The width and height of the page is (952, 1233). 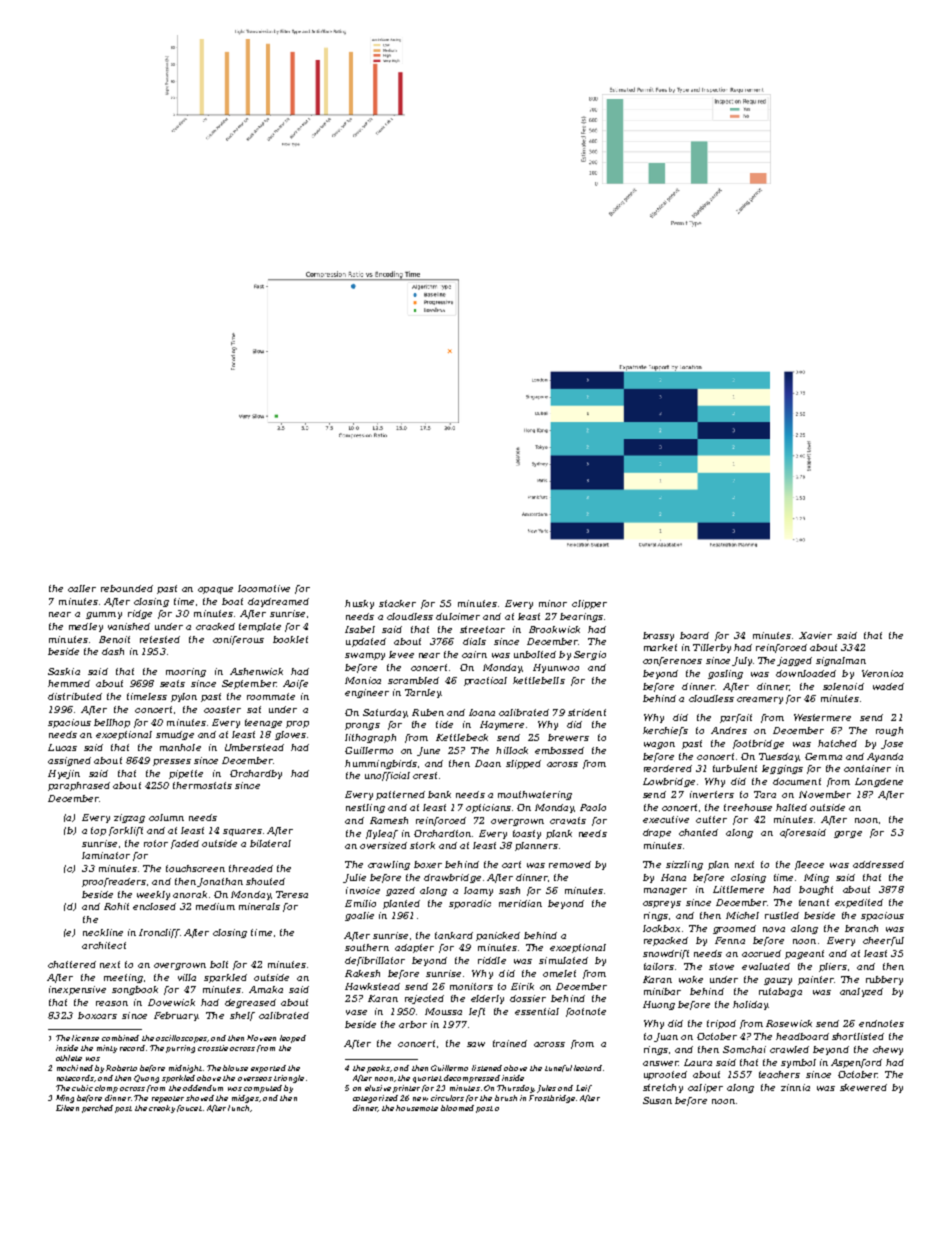 What do you see at coordinates (259, 906) in the page?
I see `minerals` at bounding box center [259, 906].
